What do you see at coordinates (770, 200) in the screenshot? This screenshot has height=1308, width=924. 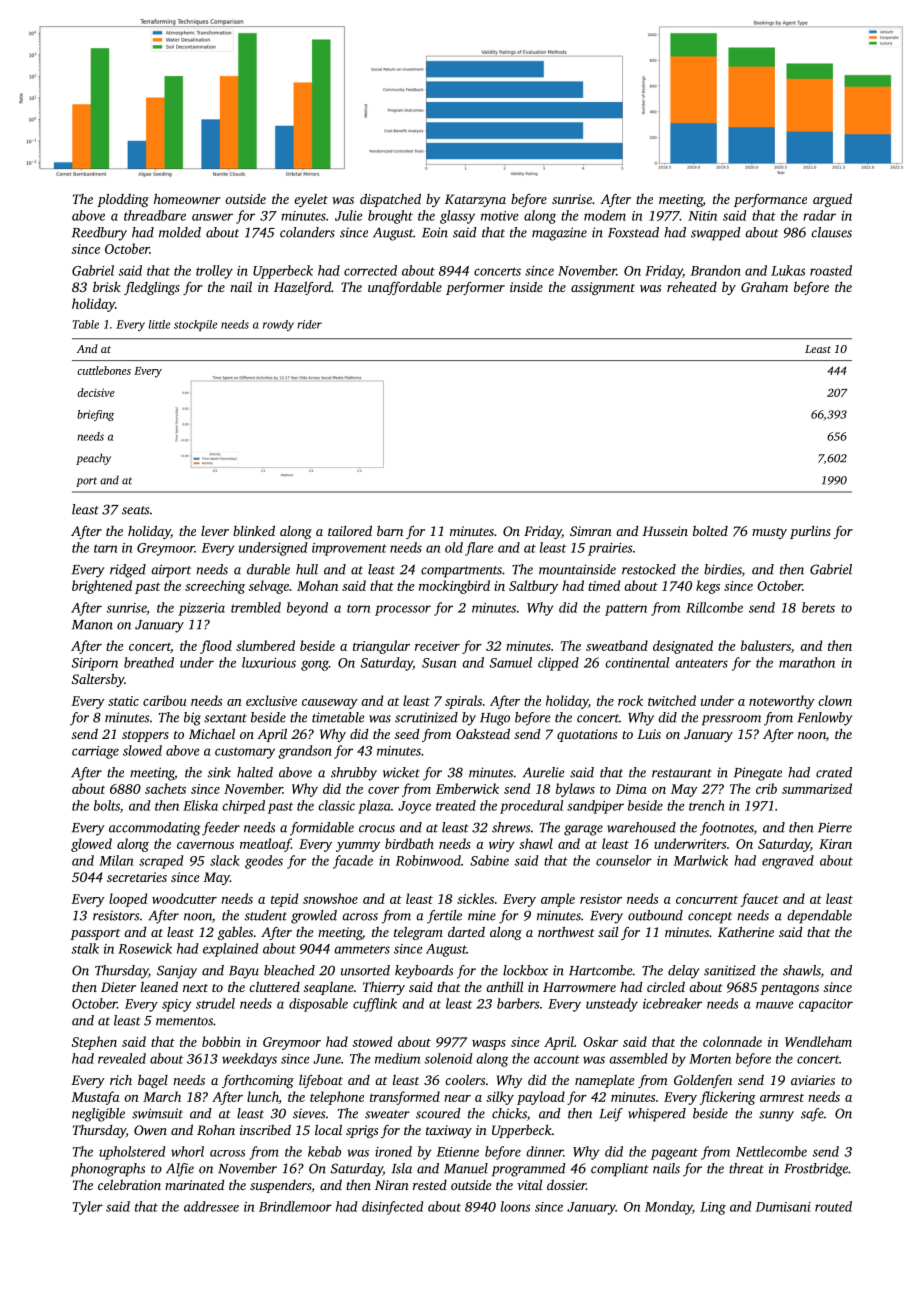 I see `performance` at bounding box center [770, 200].
